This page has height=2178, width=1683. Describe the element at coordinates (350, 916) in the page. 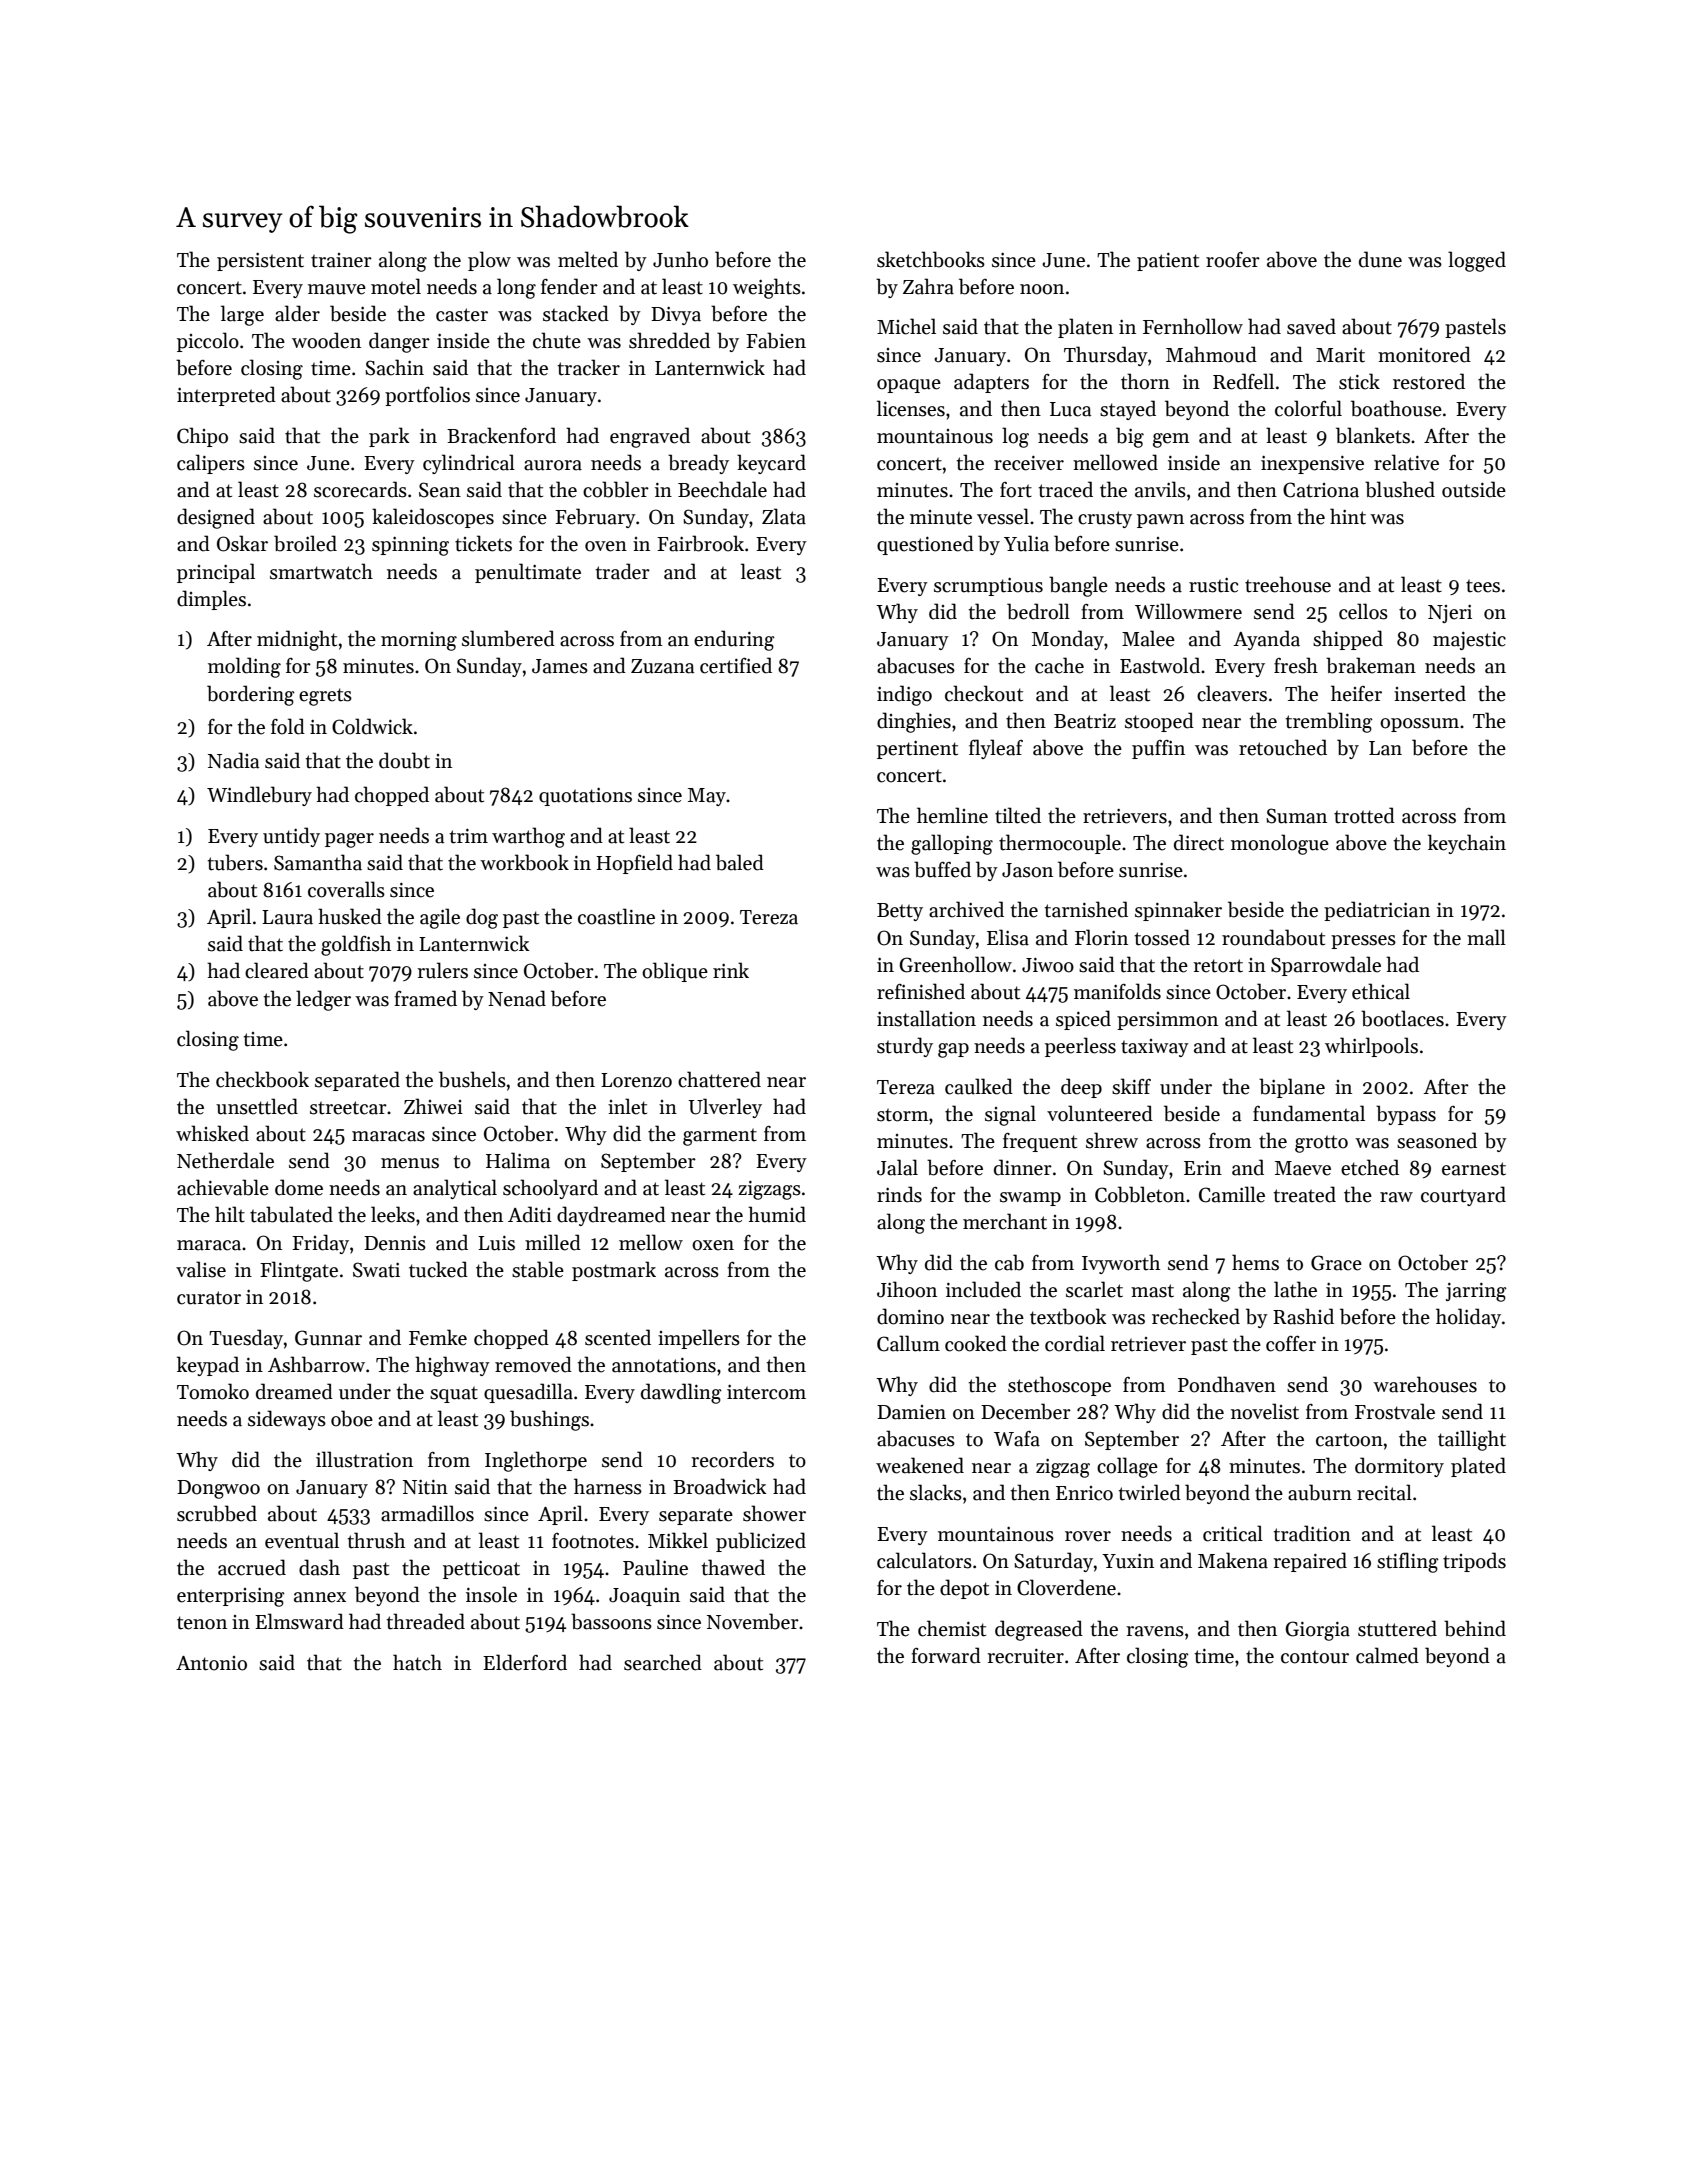

I see `husked` at that location.
